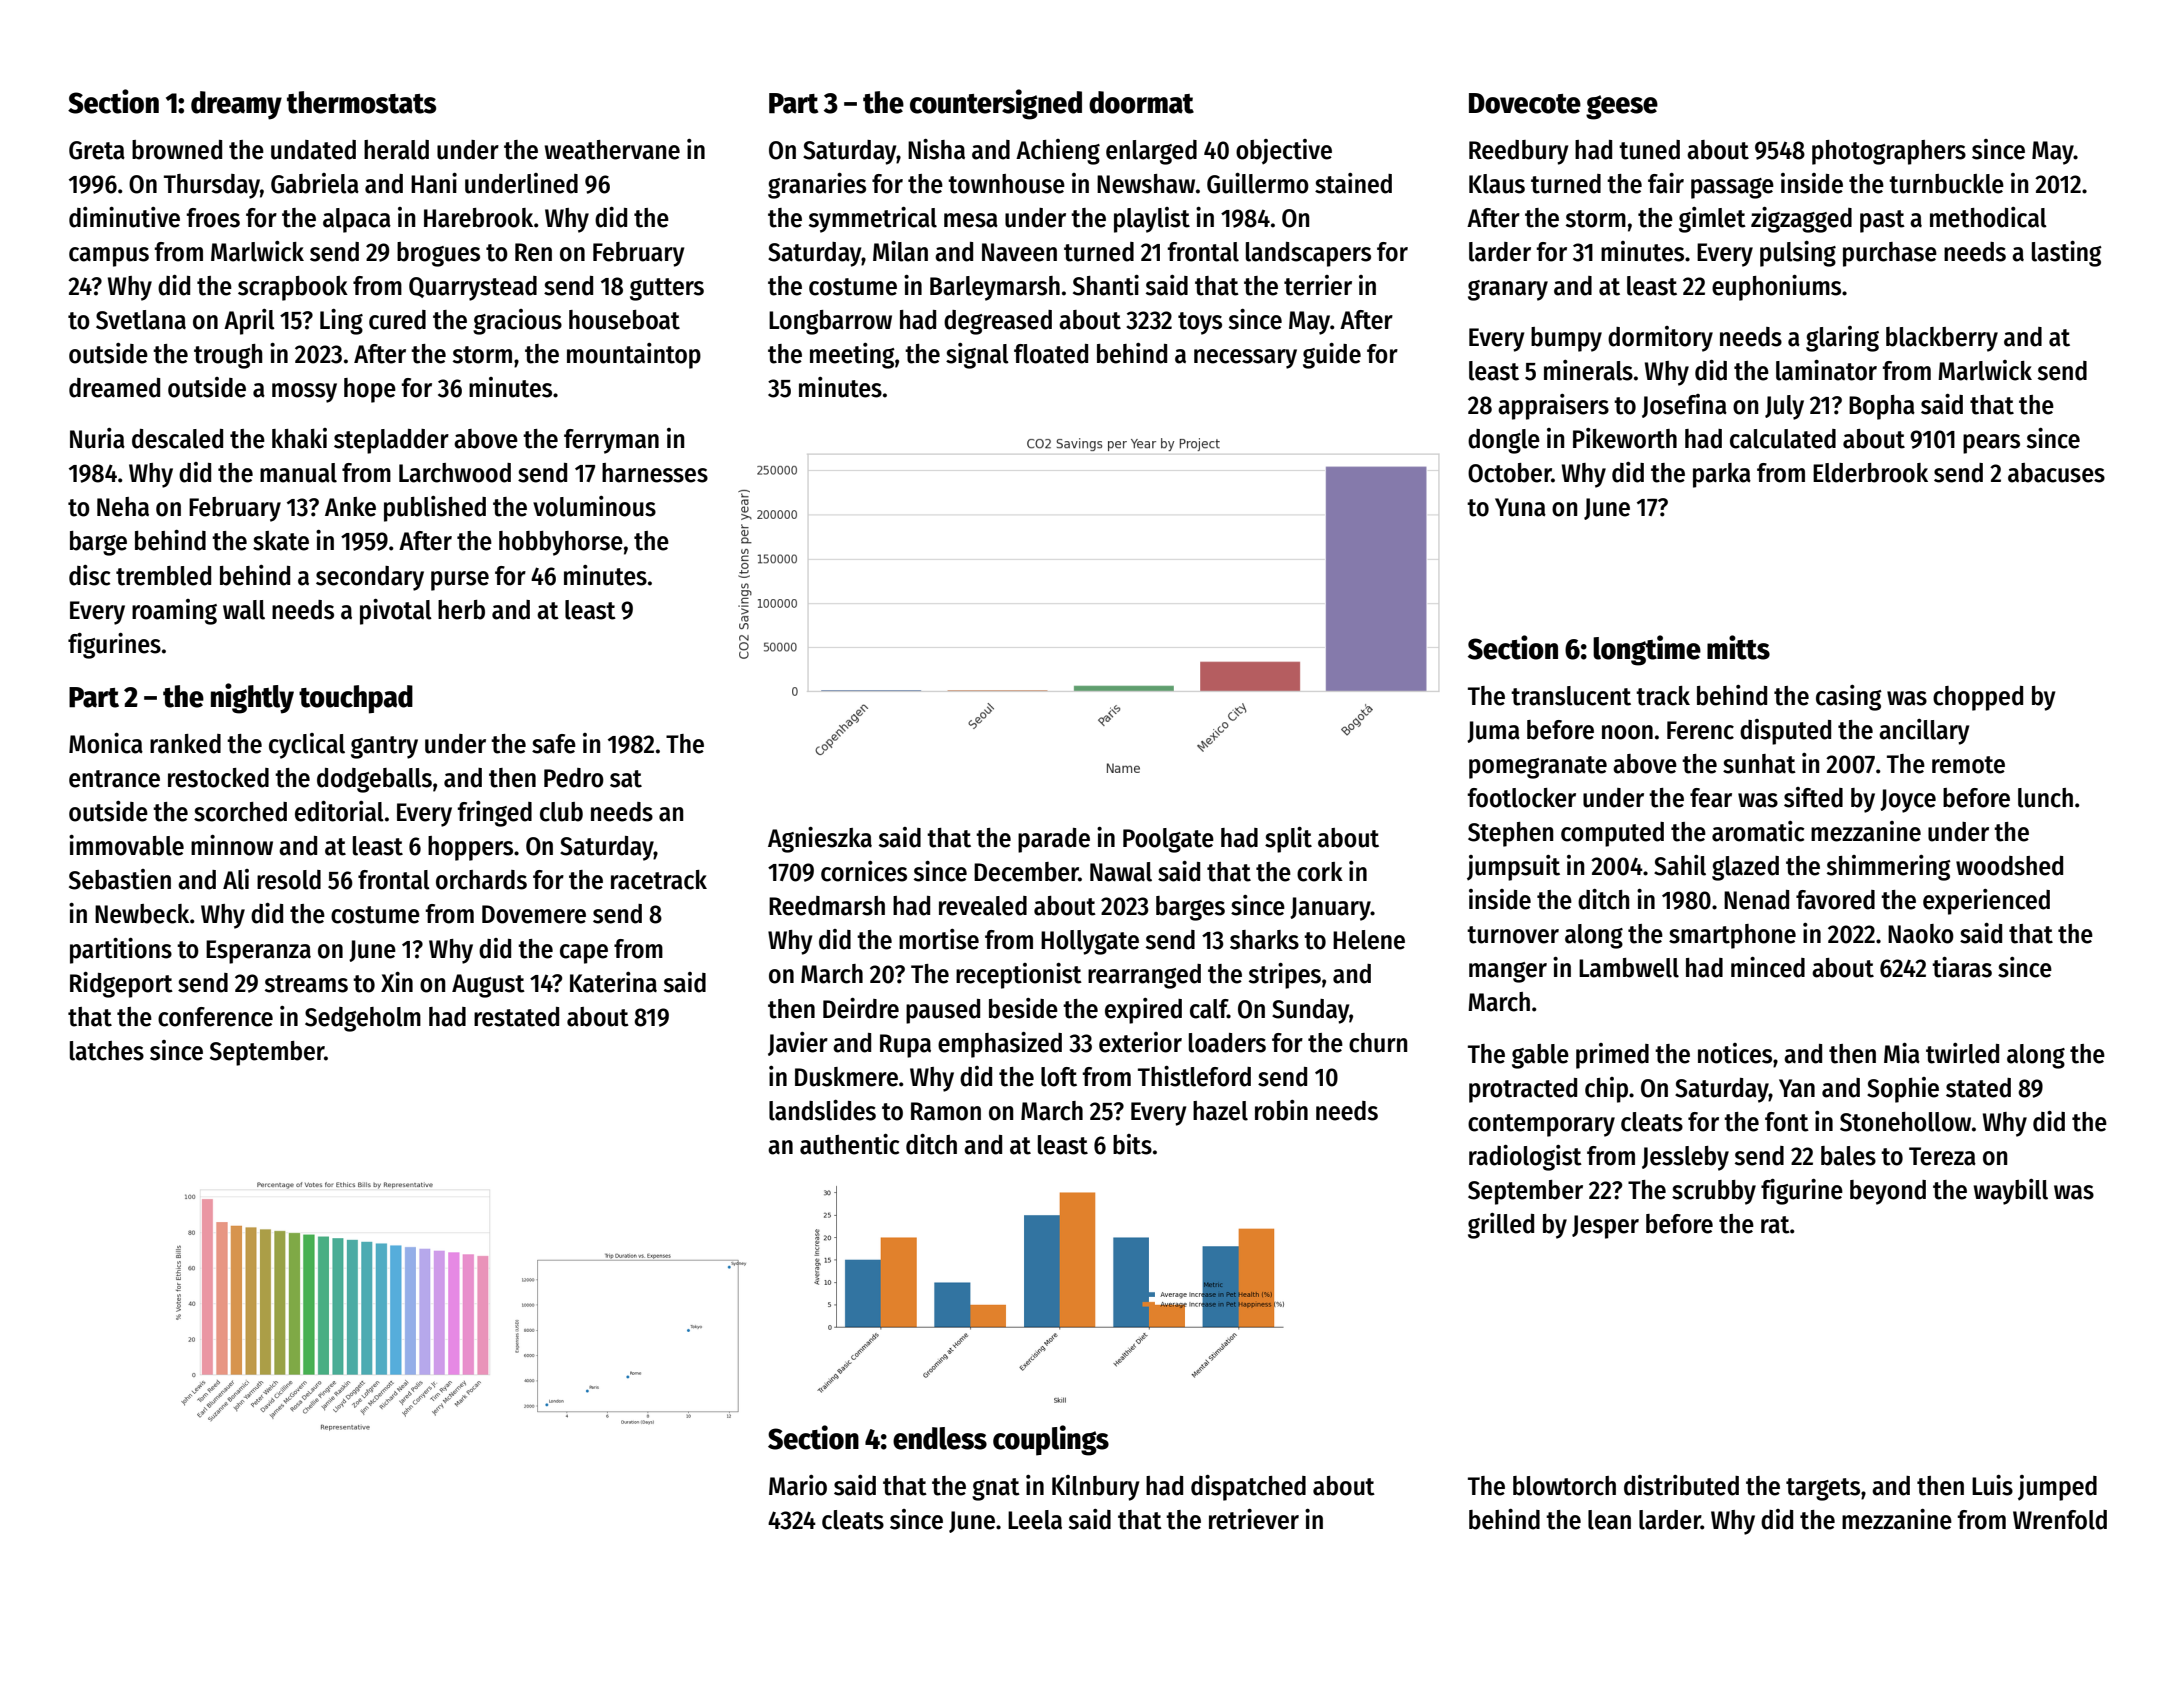 This image has height=1683, width=2178. What do you see at coordinates (936, 149) in the image?
I see `Nisha` at bounding box center [936, 149].
